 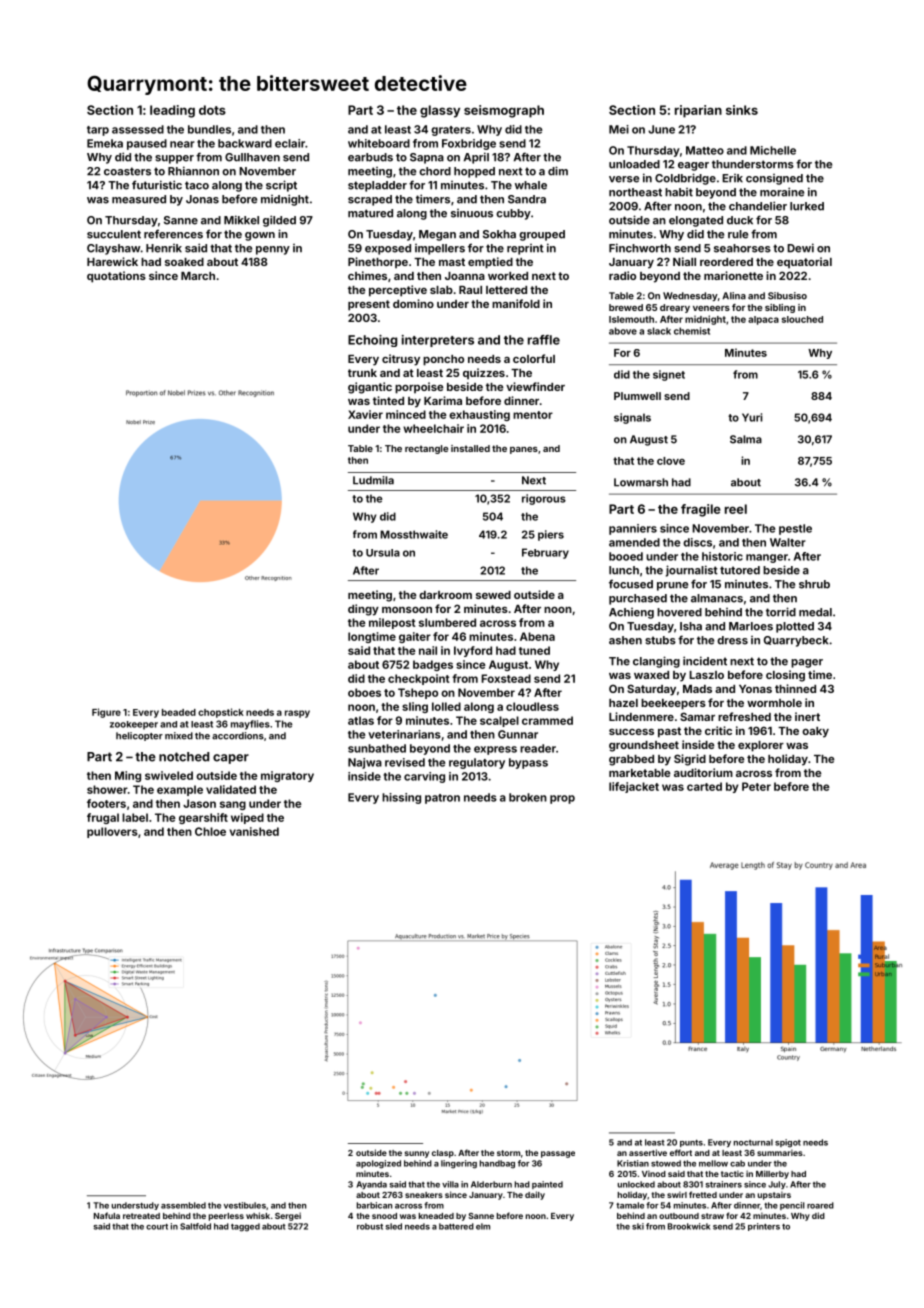 What do you see at coordinates (442, 799) in the document?
I see `patron` at bounding box center [442, 799].
